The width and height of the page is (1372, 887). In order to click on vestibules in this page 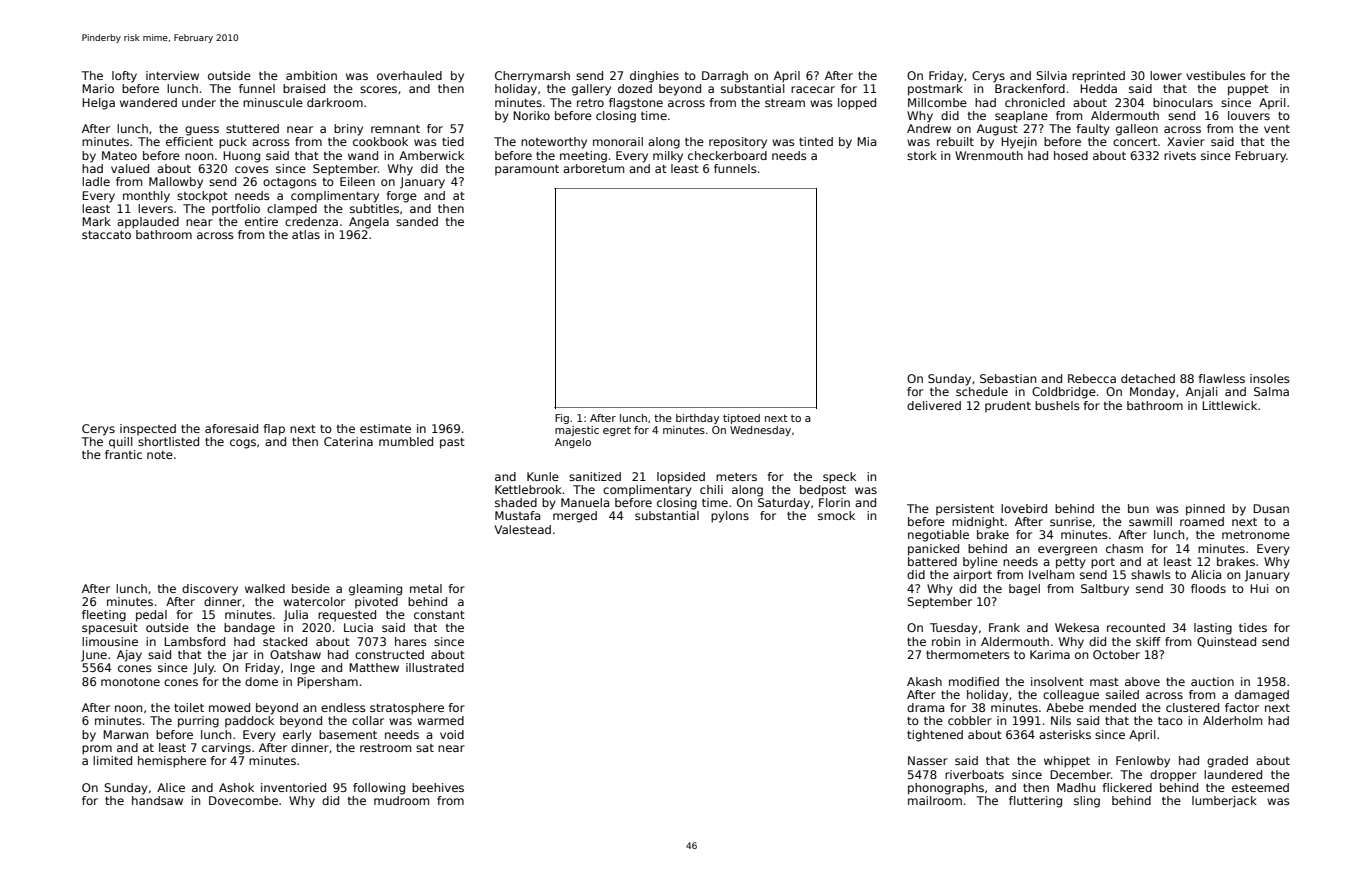, I will do `click(1216, 75)`.
